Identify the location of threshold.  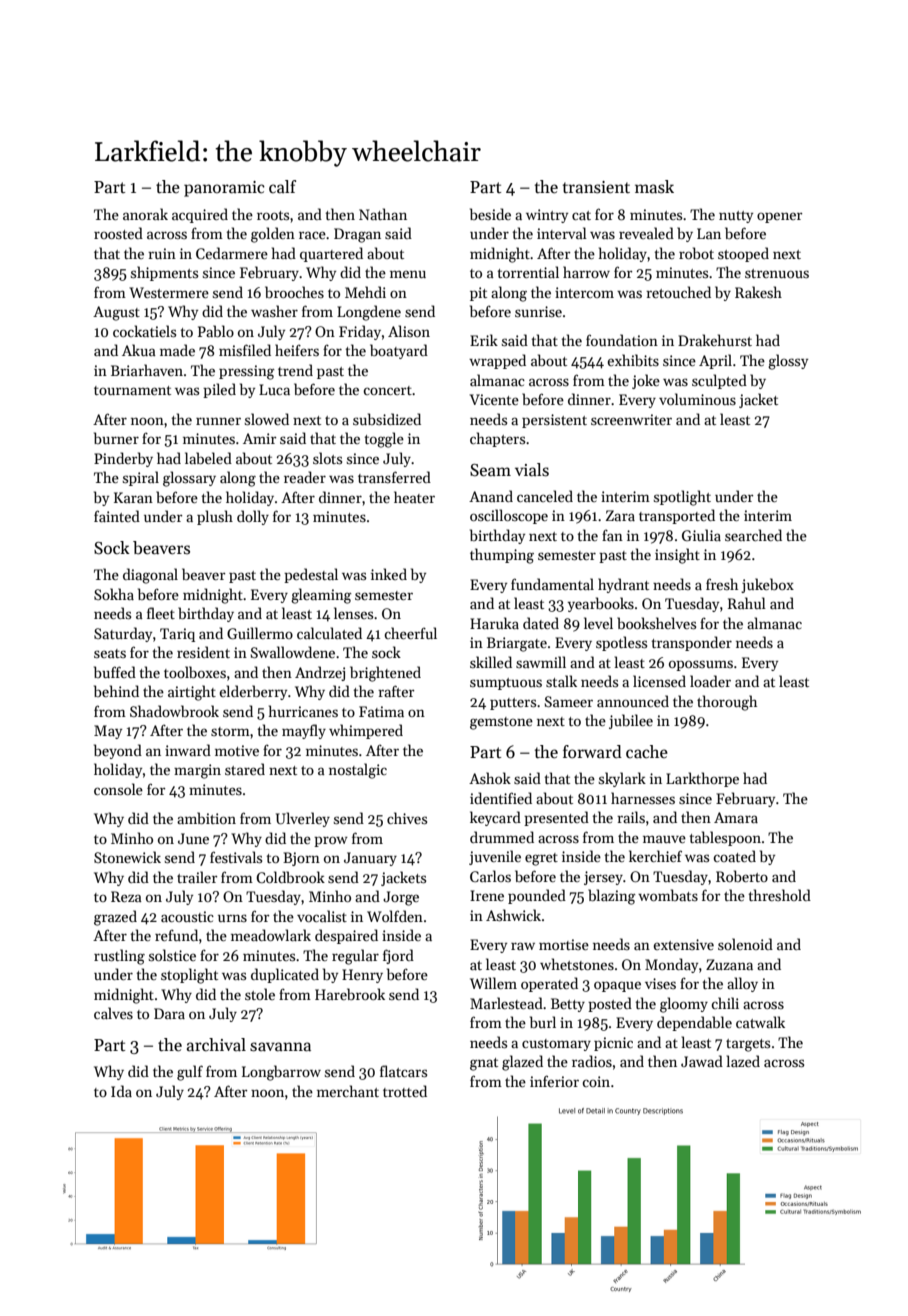
(780, 895).
